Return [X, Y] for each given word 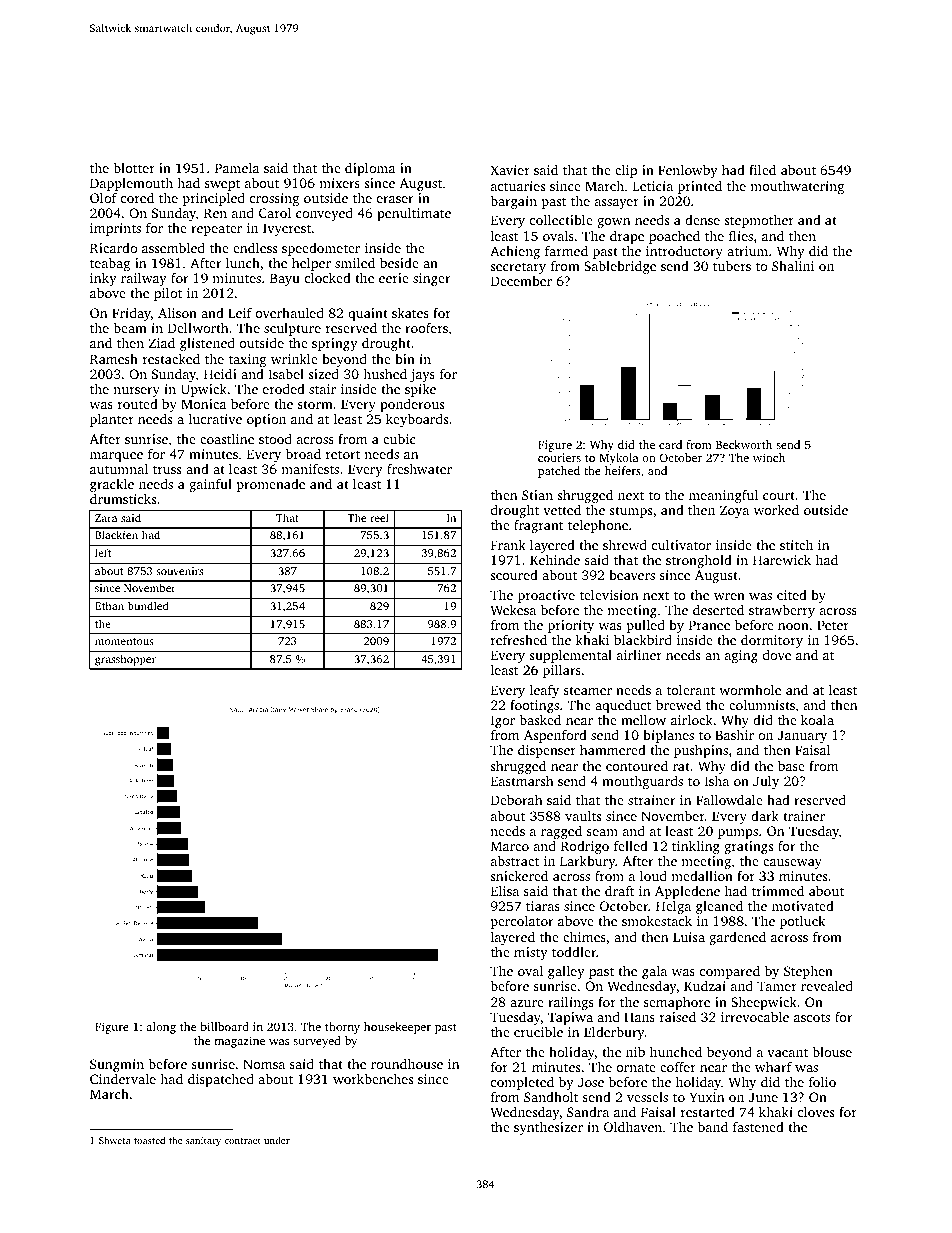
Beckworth [744, 444]
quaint [368, 315]
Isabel [286, 373]
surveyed [317, 1042]
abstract [515, 860]
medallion [702, 876]
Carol [275, 213]
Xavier [510, 170]
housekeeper [397, 1028]
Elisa [505, 890]
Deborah [517, 800]
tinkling [696, 847]
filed [762, 169]
